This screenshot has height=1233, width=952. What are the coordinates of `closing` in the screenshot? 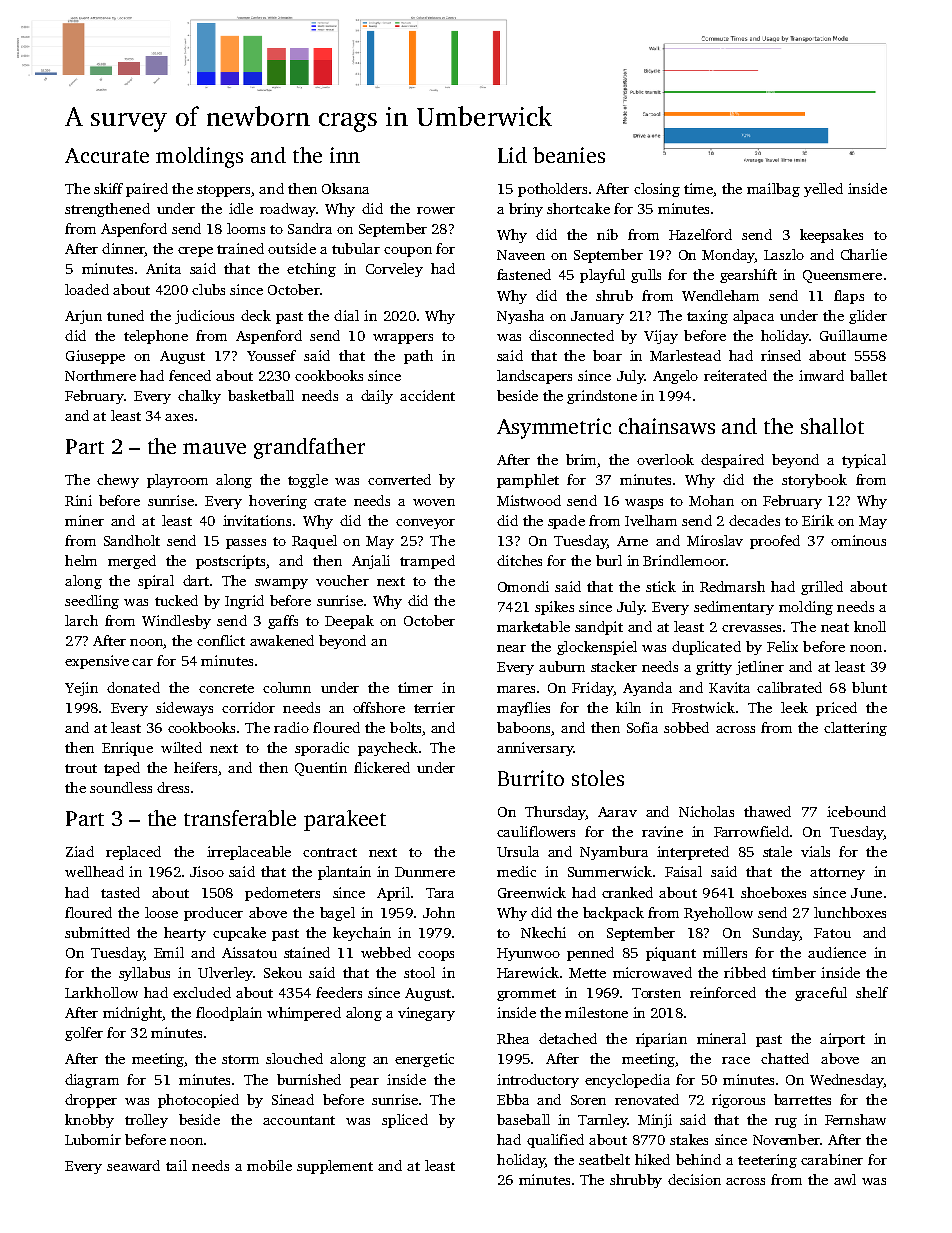 It's located at (657, 190).
